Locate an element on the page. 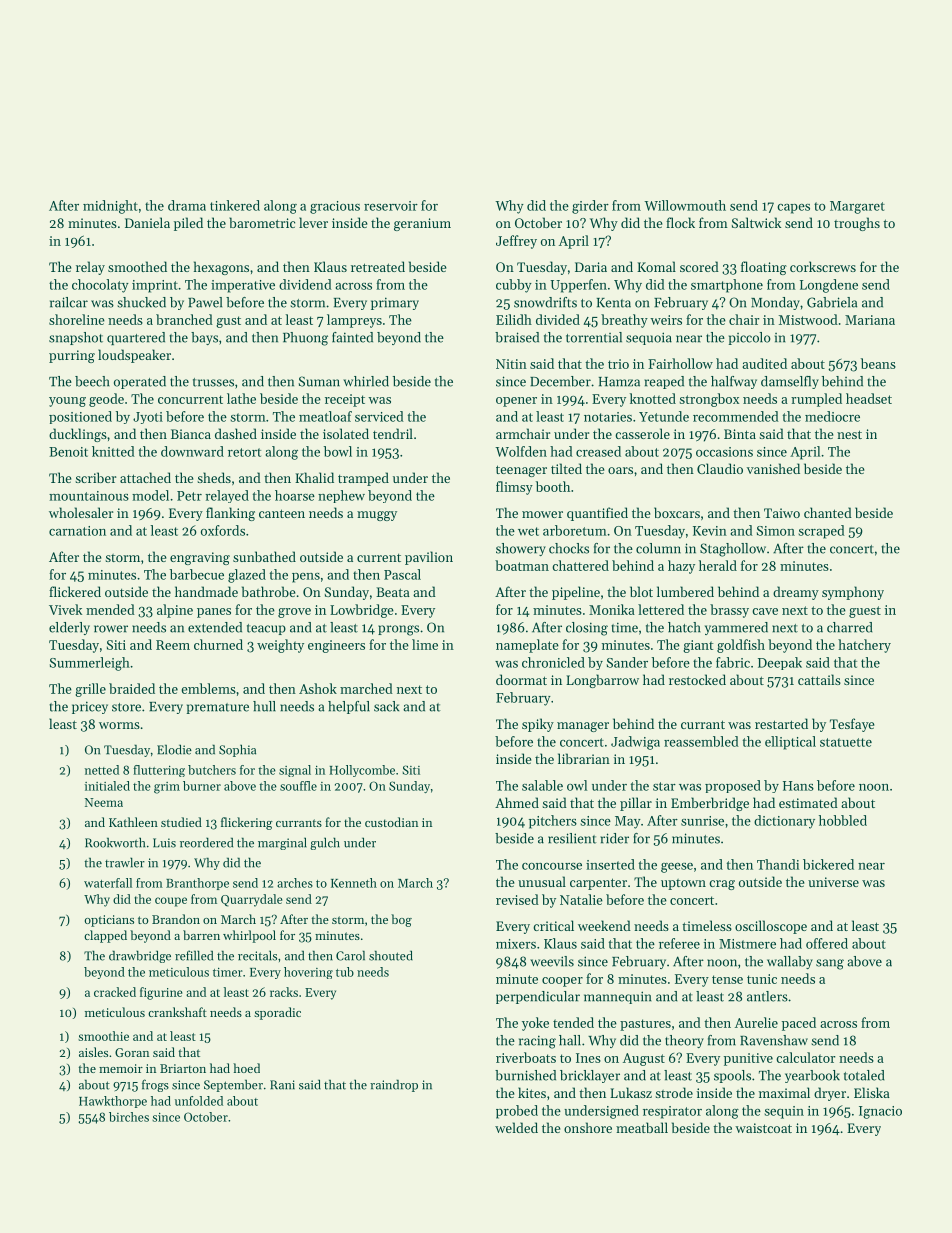 Image resolution: width=952 pixels, height=1233 pixels. retreated is located at coordinates (378, 266).
